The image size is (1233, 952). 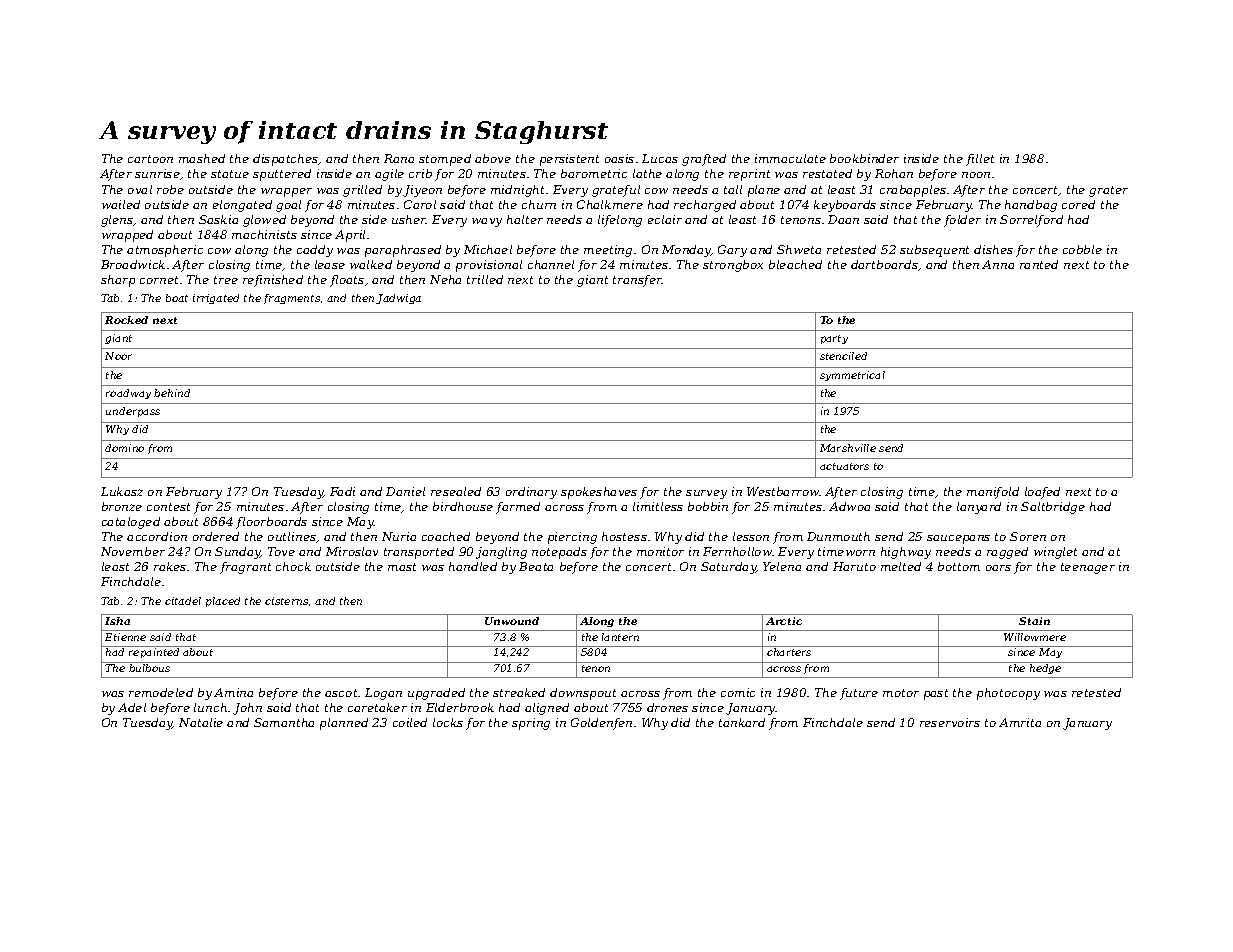 What do you see at coordinates (667, 707) in the image?
I see `drones` at bounding box center [667, 707].
